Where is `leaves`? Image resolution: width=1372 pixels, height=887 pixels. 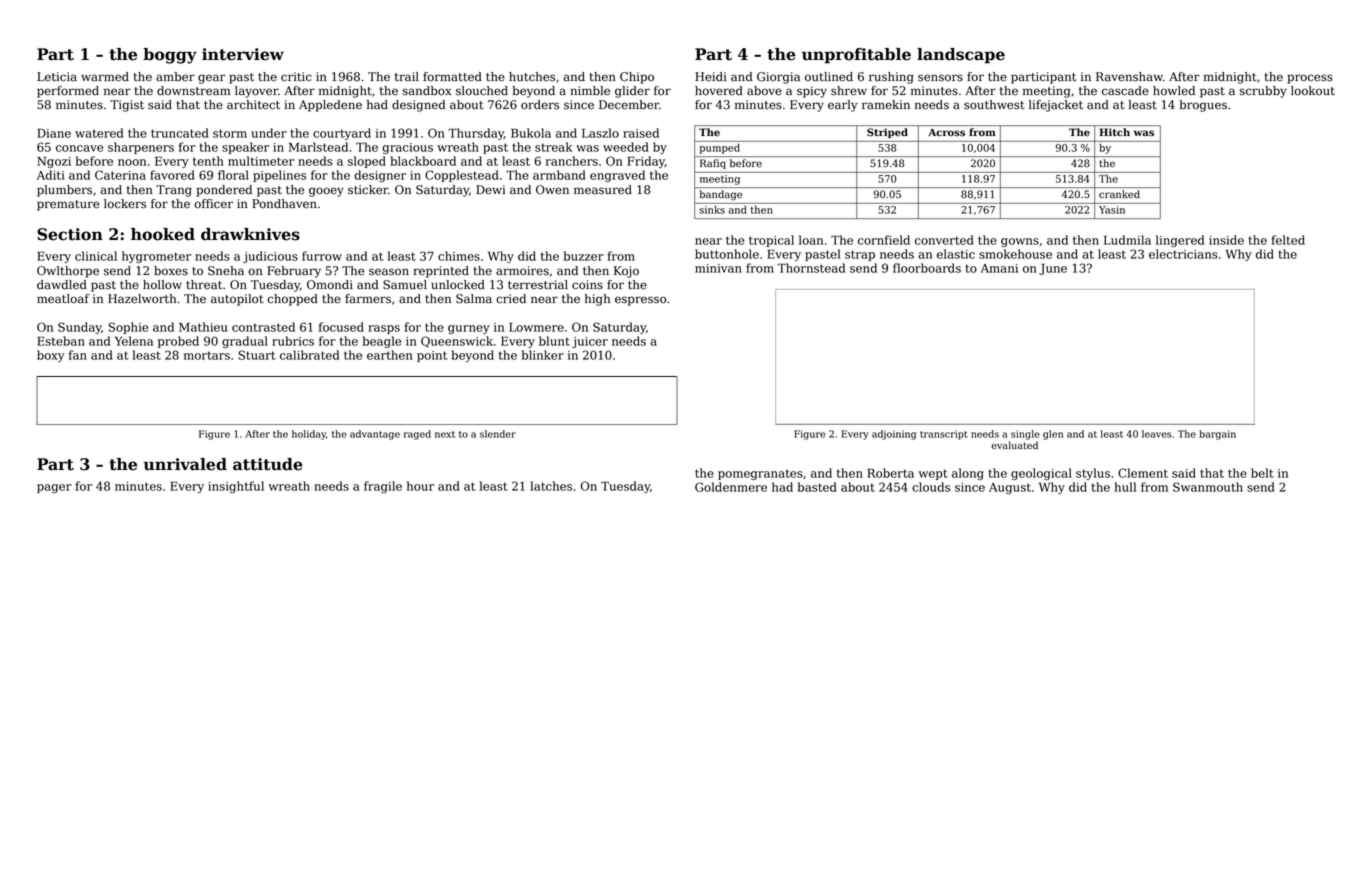 leaves is located at coordinates (1157, 434).
